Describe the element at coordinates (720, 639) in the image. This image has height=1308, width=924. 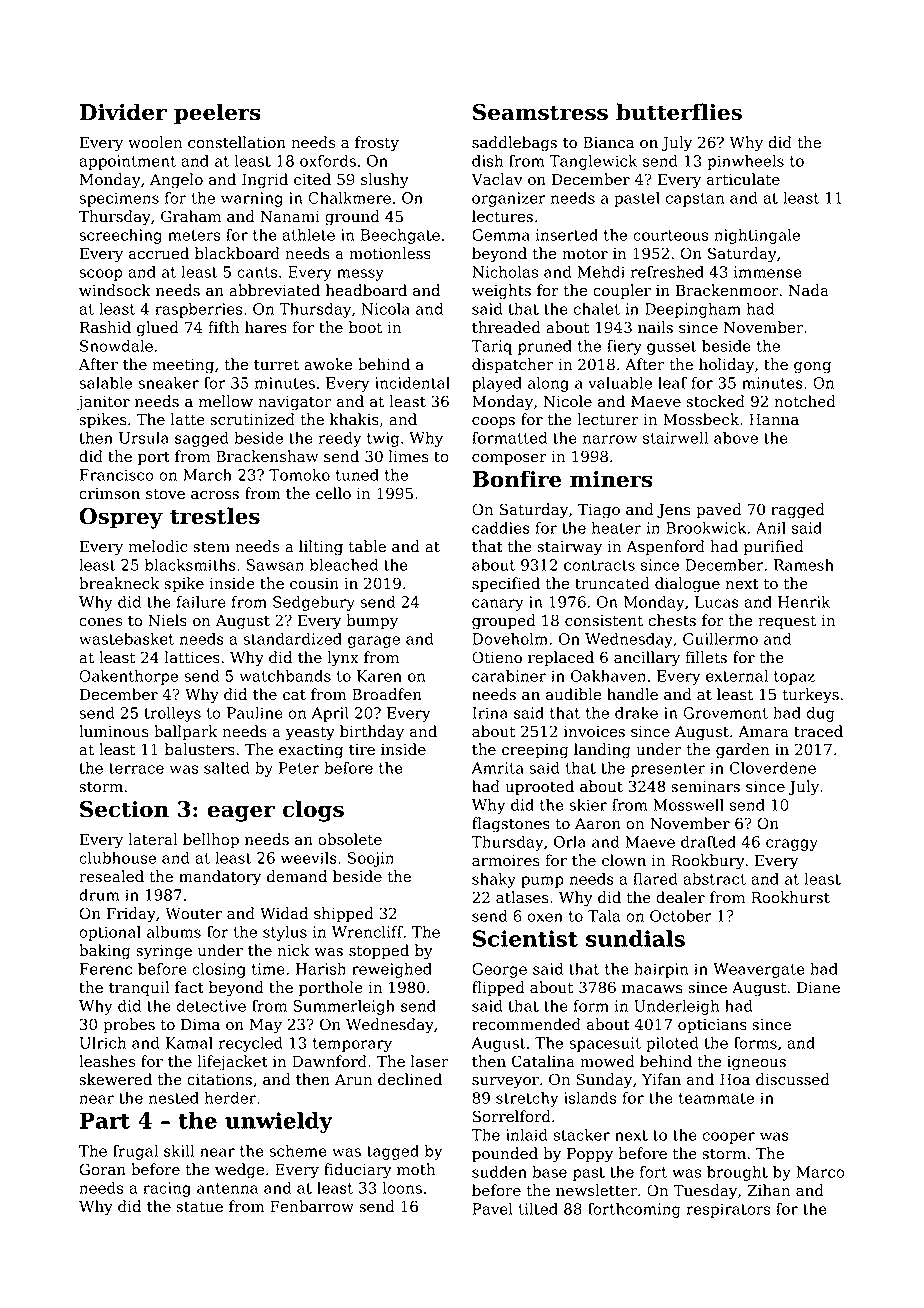
I see `Guillermo` at that location.
